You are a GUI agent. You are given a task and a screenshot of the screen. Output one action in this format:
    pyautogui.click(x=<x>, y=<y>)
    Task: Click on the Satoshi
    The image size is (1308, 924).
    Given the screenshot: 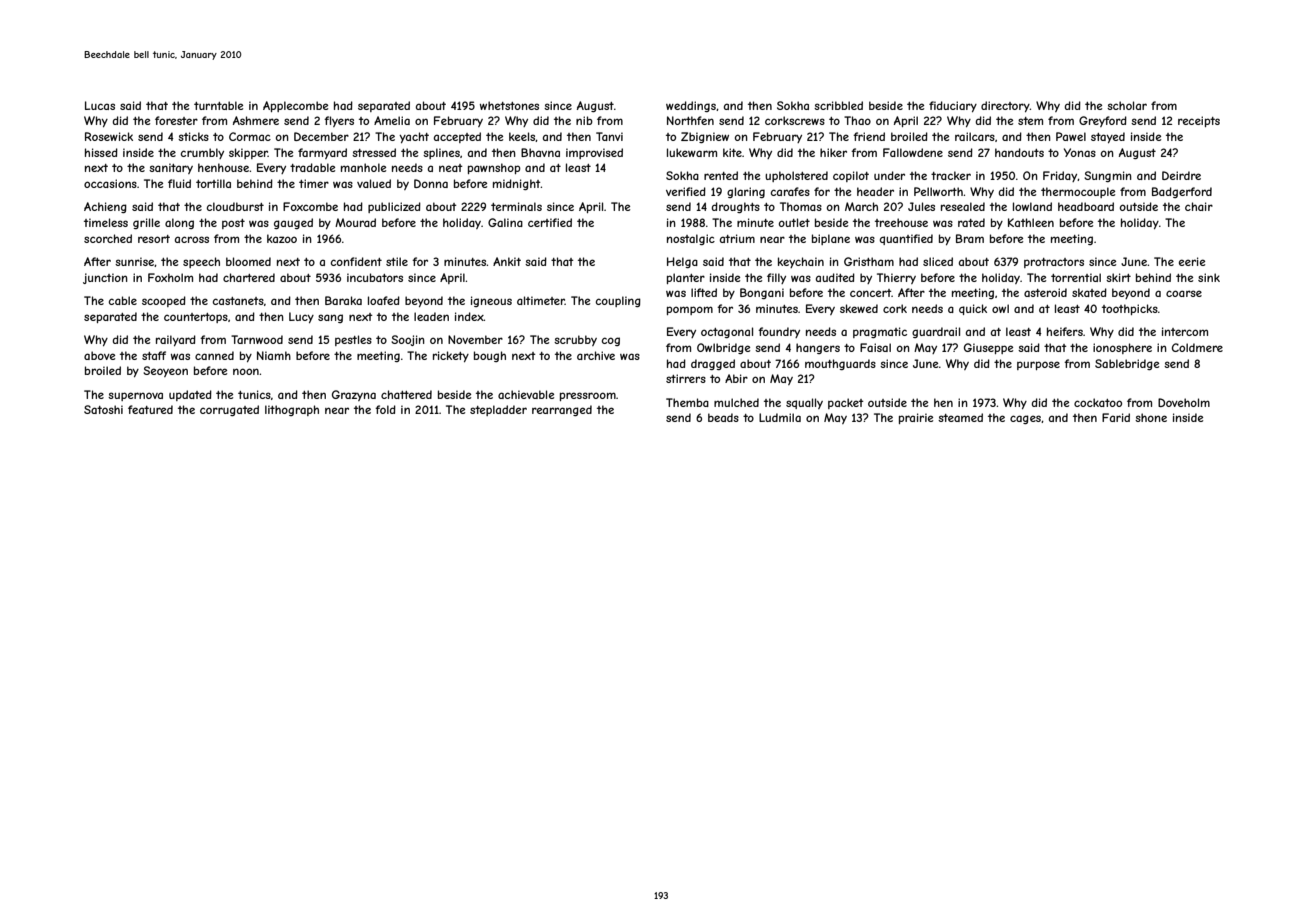 What is the action you would take?
    pyautogui.click(x=103, y=409)
